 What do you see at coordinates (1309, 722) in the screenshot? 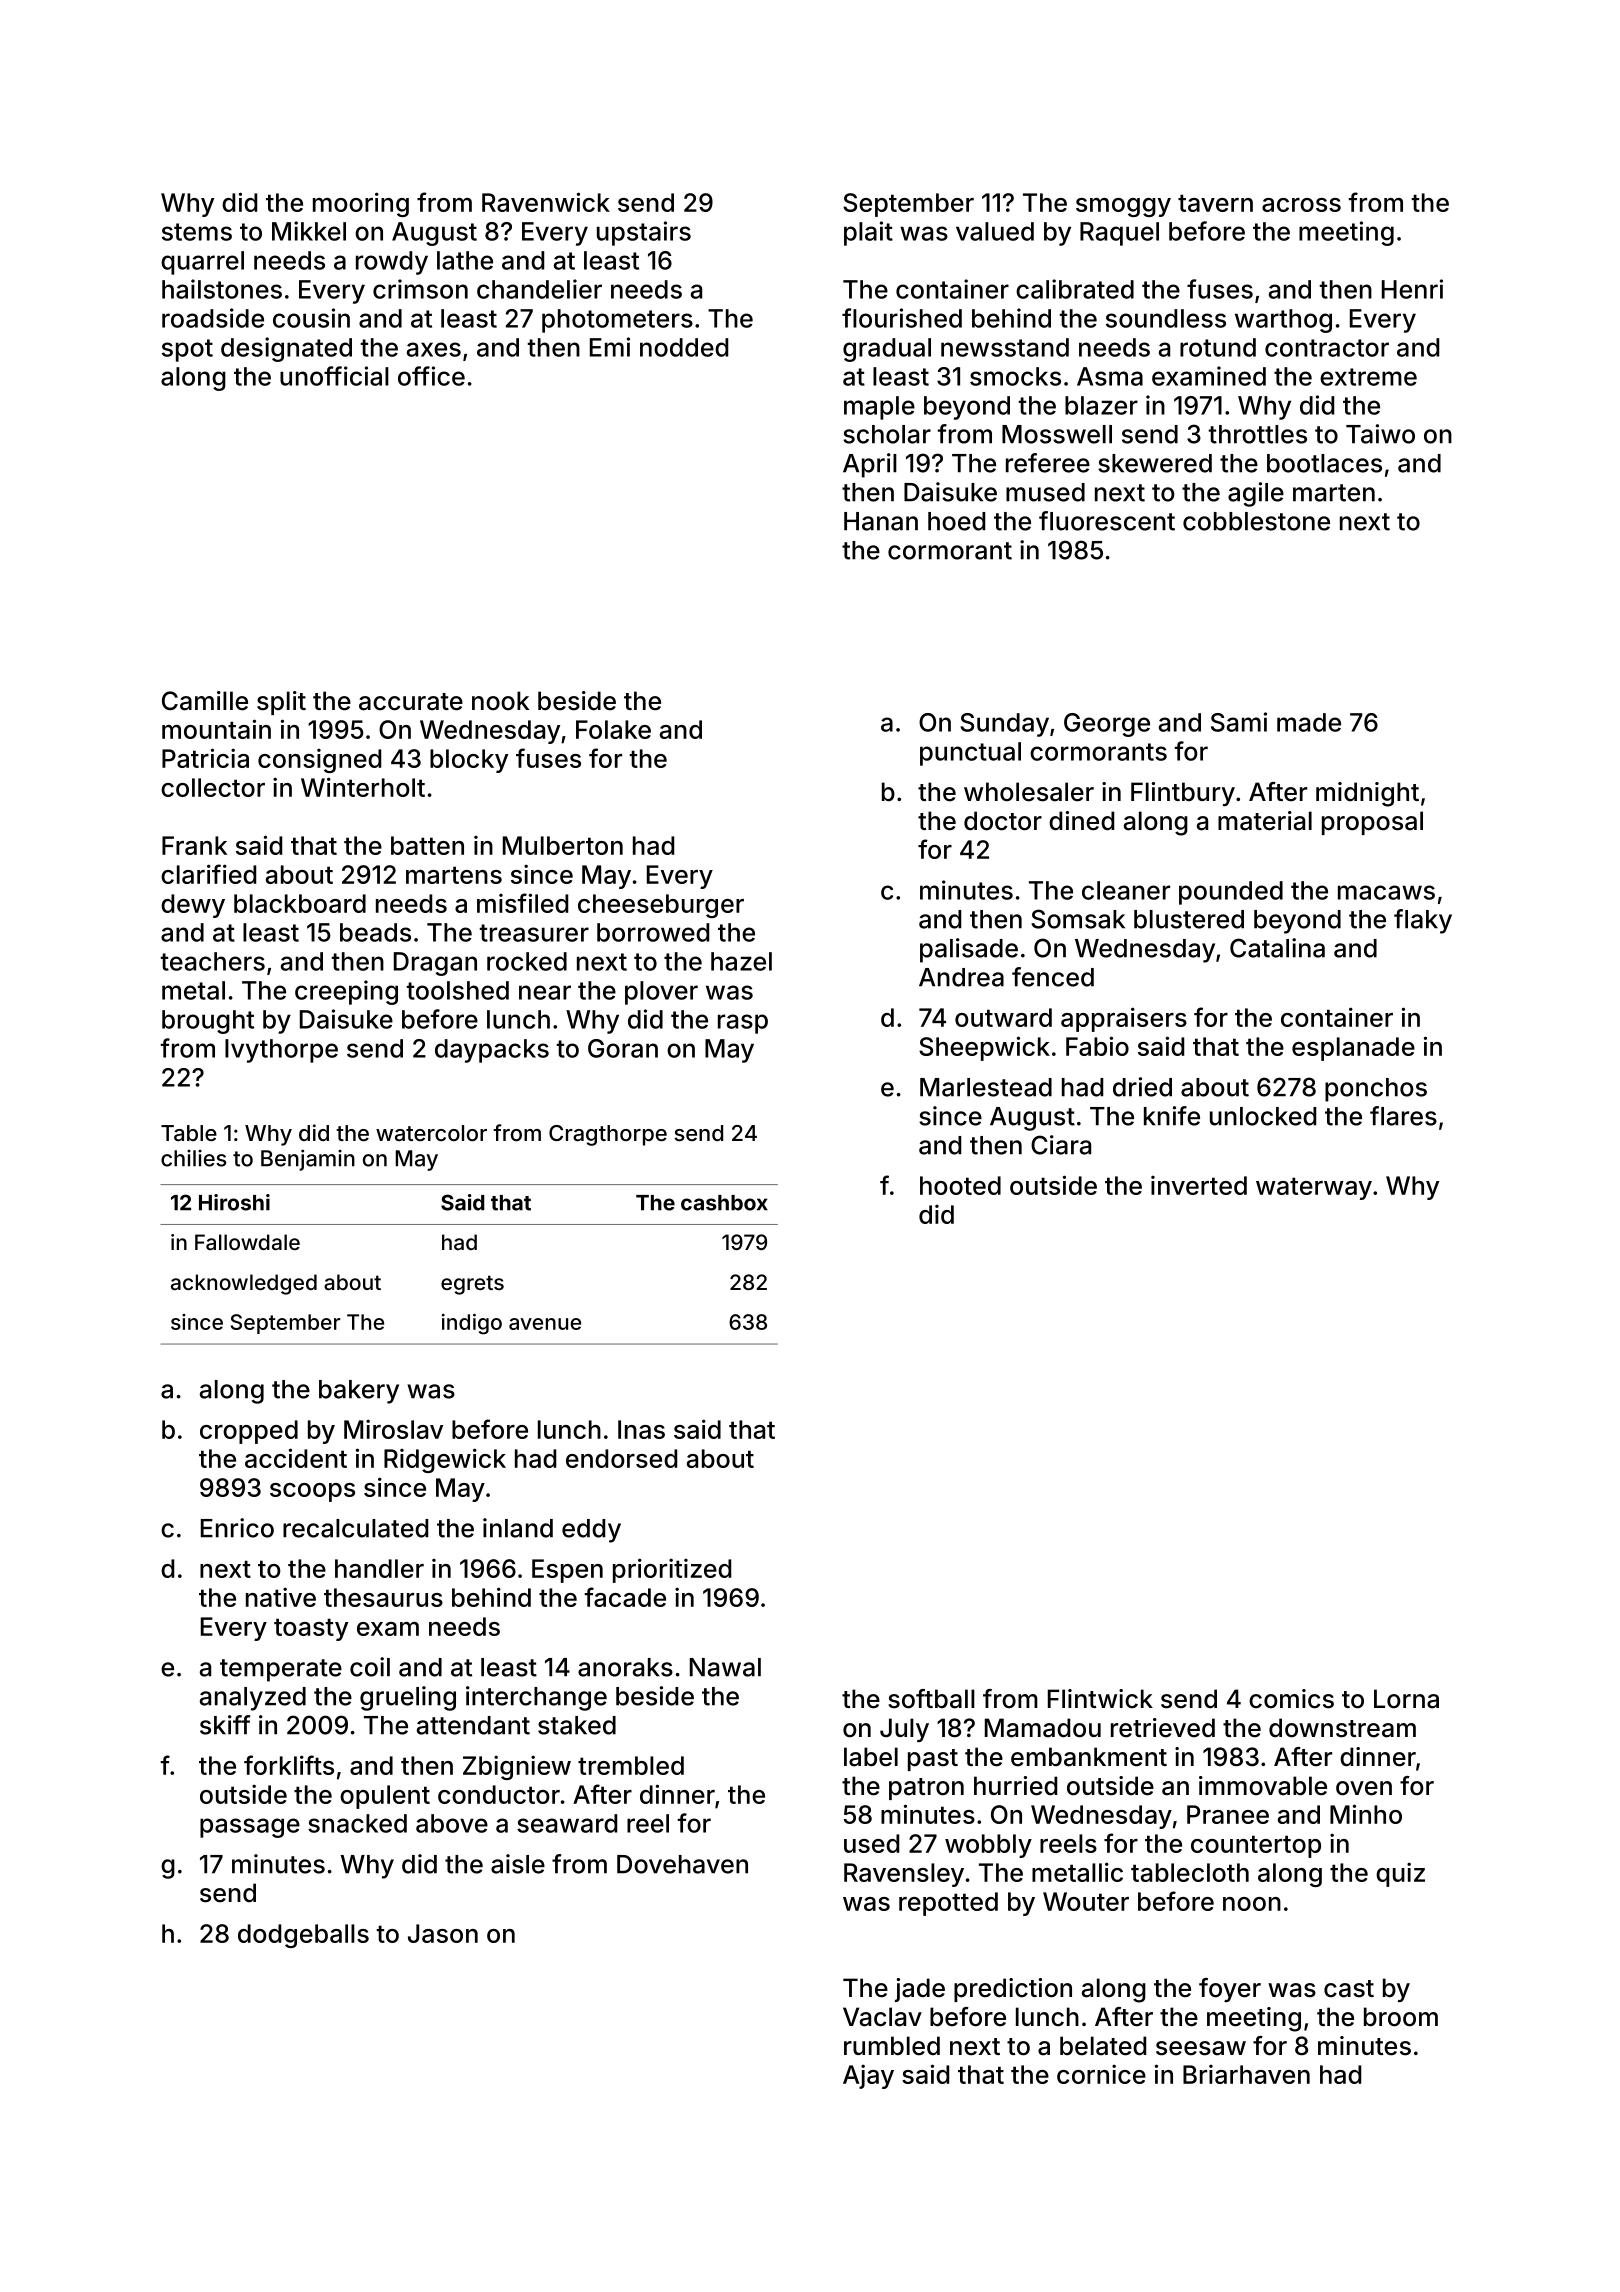
I see `made` at bounding box center [1309, 722].
